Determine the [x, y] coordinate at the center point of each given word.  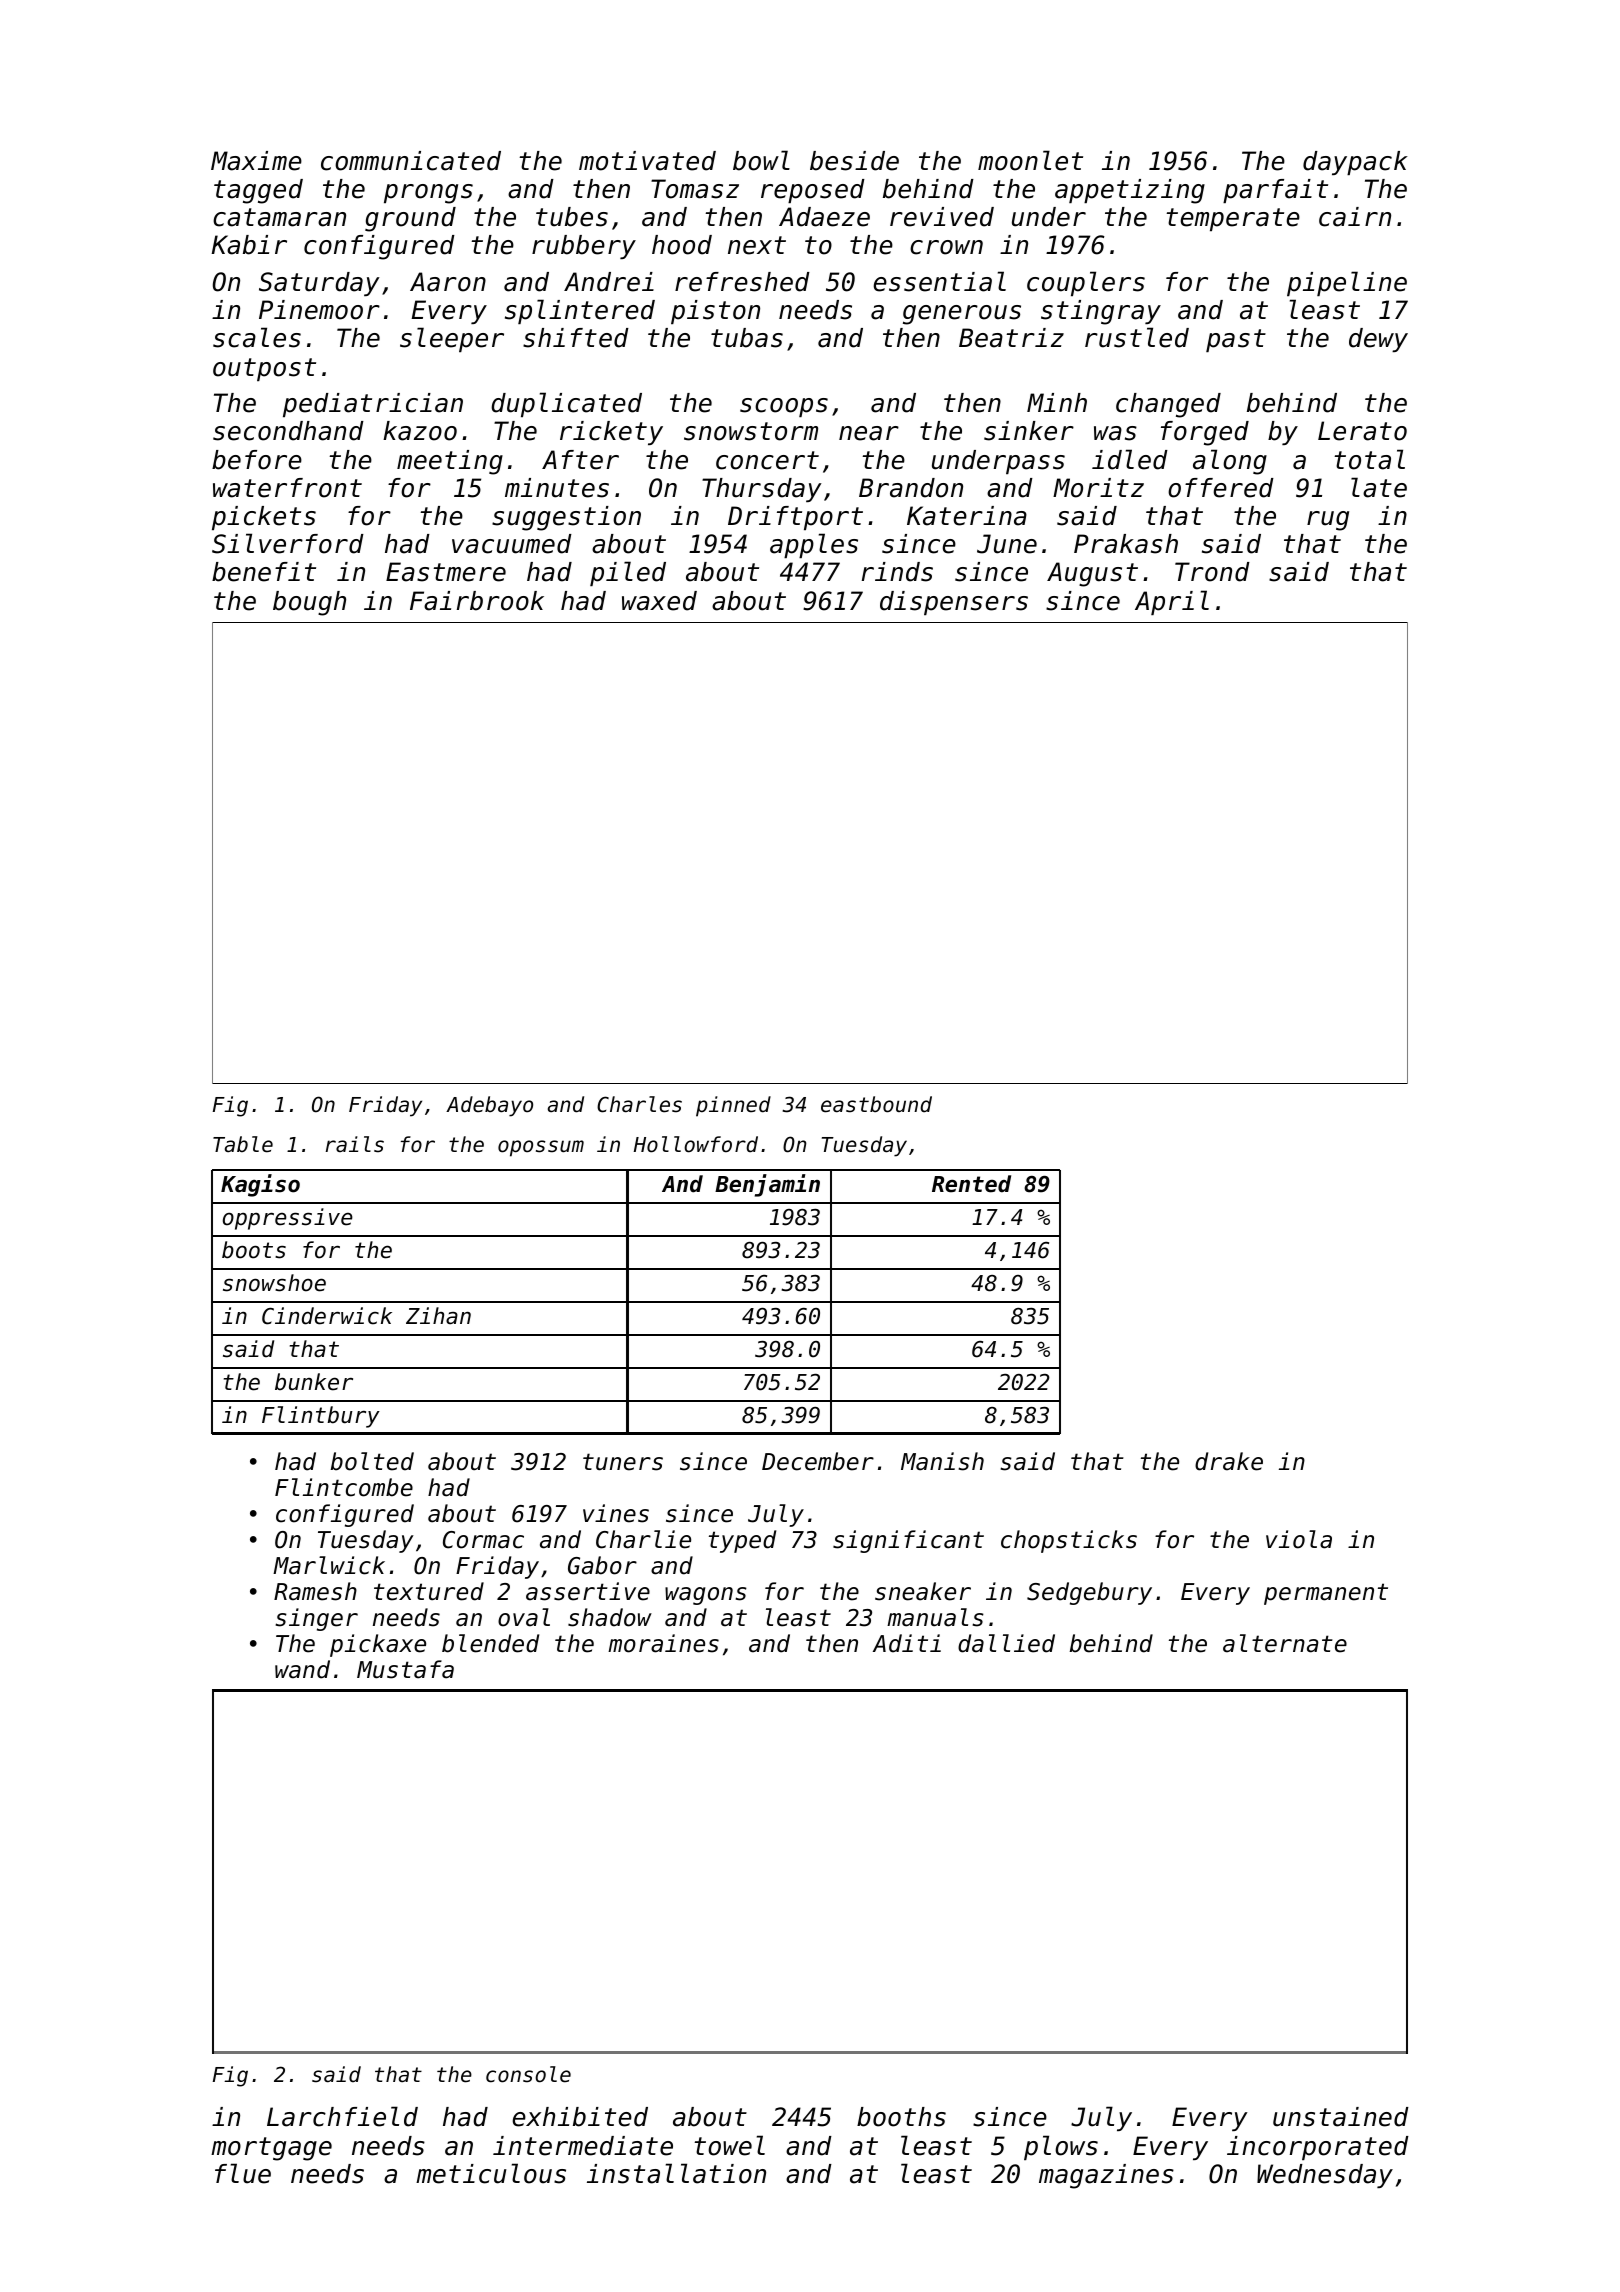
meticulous [491, 2173]
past [1236, 340]
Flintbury [321, 1417]
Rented [971, 1184]
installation [676, 2173]
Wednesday [1325, 2176]
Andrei [609, 282]
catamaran [279, 217]
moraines [663, 1643]
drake [1229, 1461]
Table [243, 1144]
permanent [1326, 1594]
